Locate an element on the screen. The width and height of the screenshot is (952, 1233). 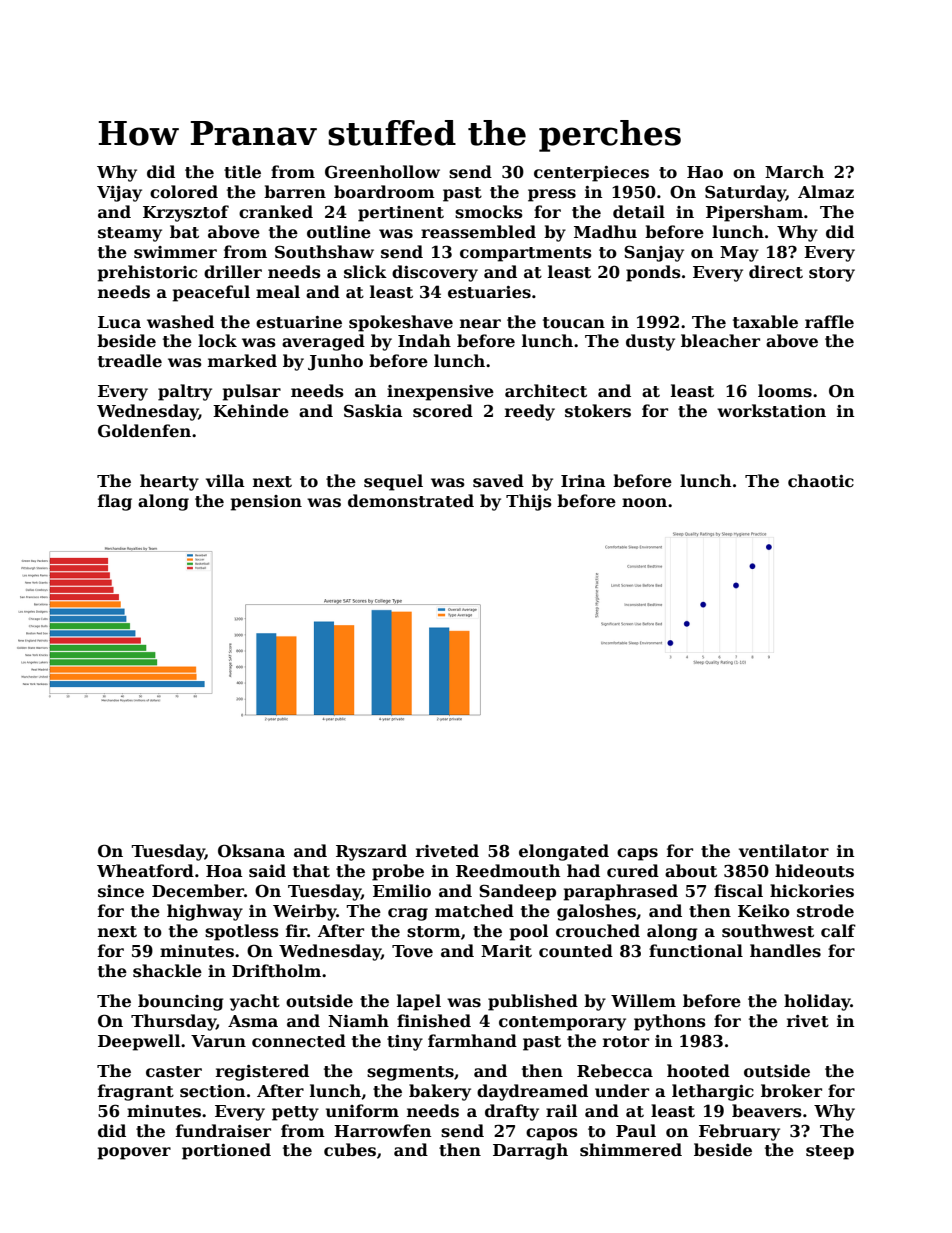
Deepwell is located at coordinates (139, 1042).
